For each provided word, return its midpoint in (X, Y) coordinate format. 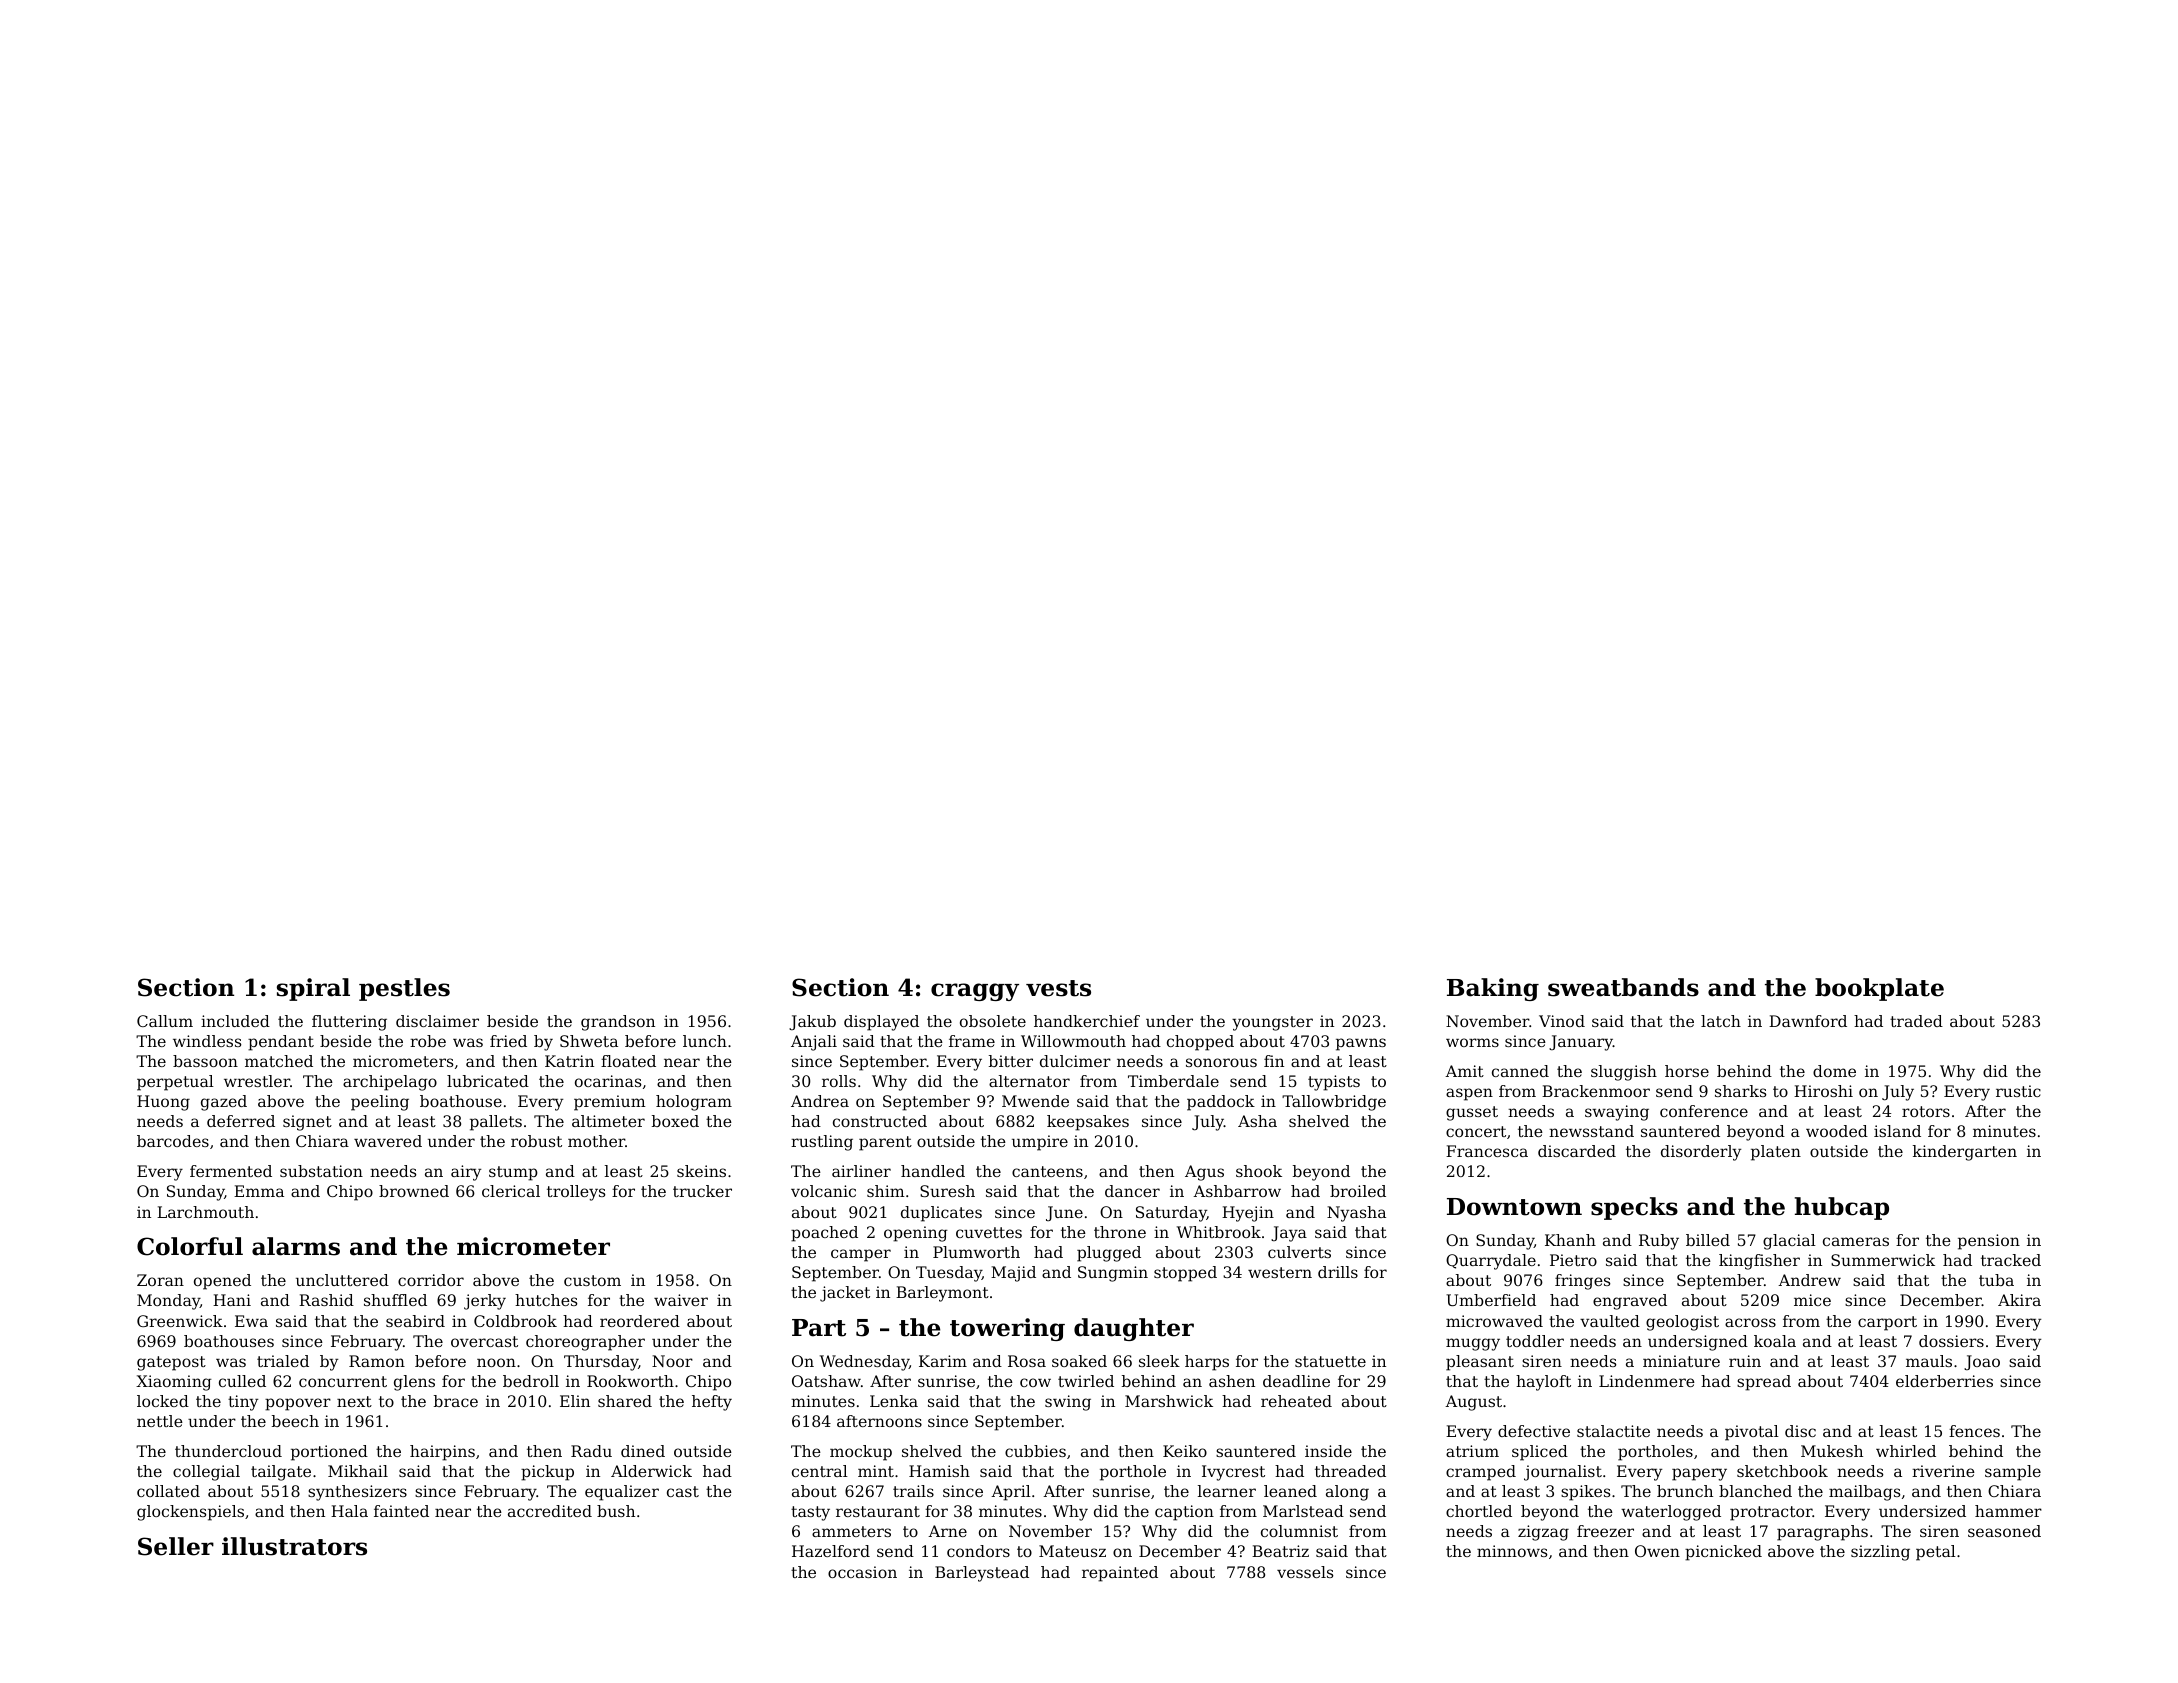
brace (456, 1401)
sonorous (1221, 1062)
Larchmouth (205, 1212)
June (1064, 1213)
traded (1916, 1021)
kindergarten (1965, 1153)
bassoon (205, 1061)
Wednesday (864, 1363)
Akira (2019, 1300)
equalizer (622, 1493)
